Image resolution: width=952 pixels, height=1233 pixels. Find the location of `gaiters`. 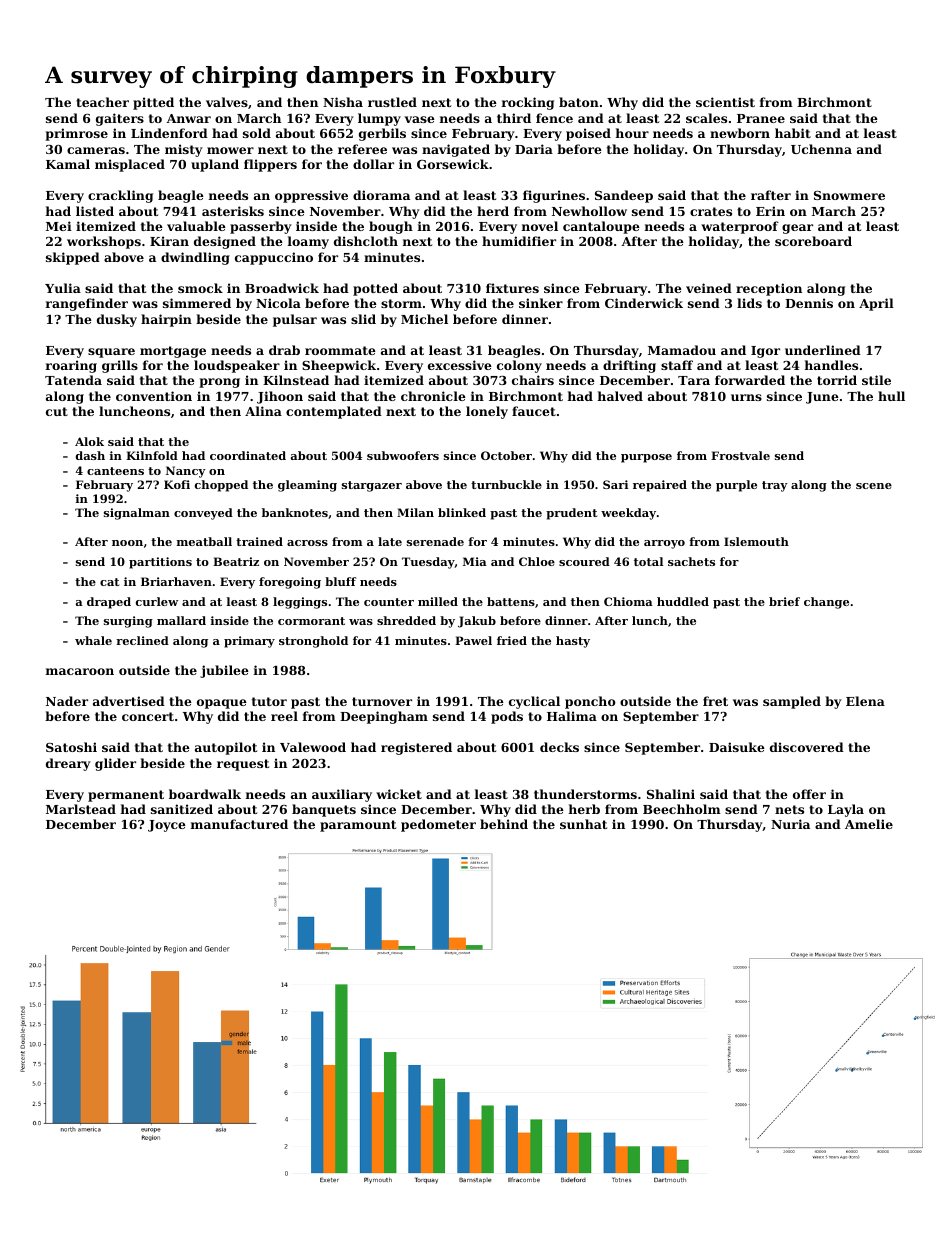

gaiters is located at coordinates (120, 119).
